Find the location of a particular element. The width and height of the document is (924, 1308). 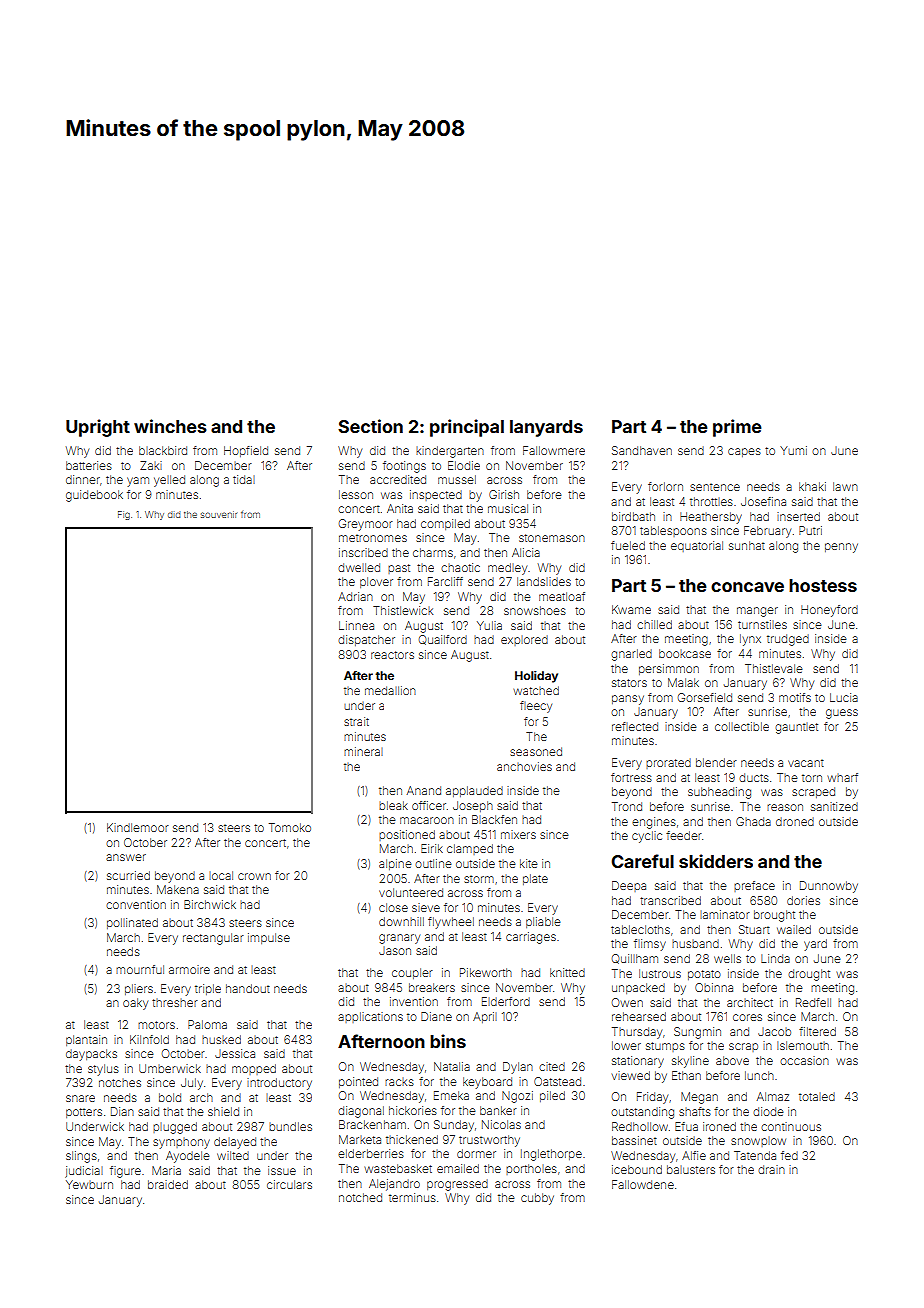

prime is located at coordinates (737, 428).
